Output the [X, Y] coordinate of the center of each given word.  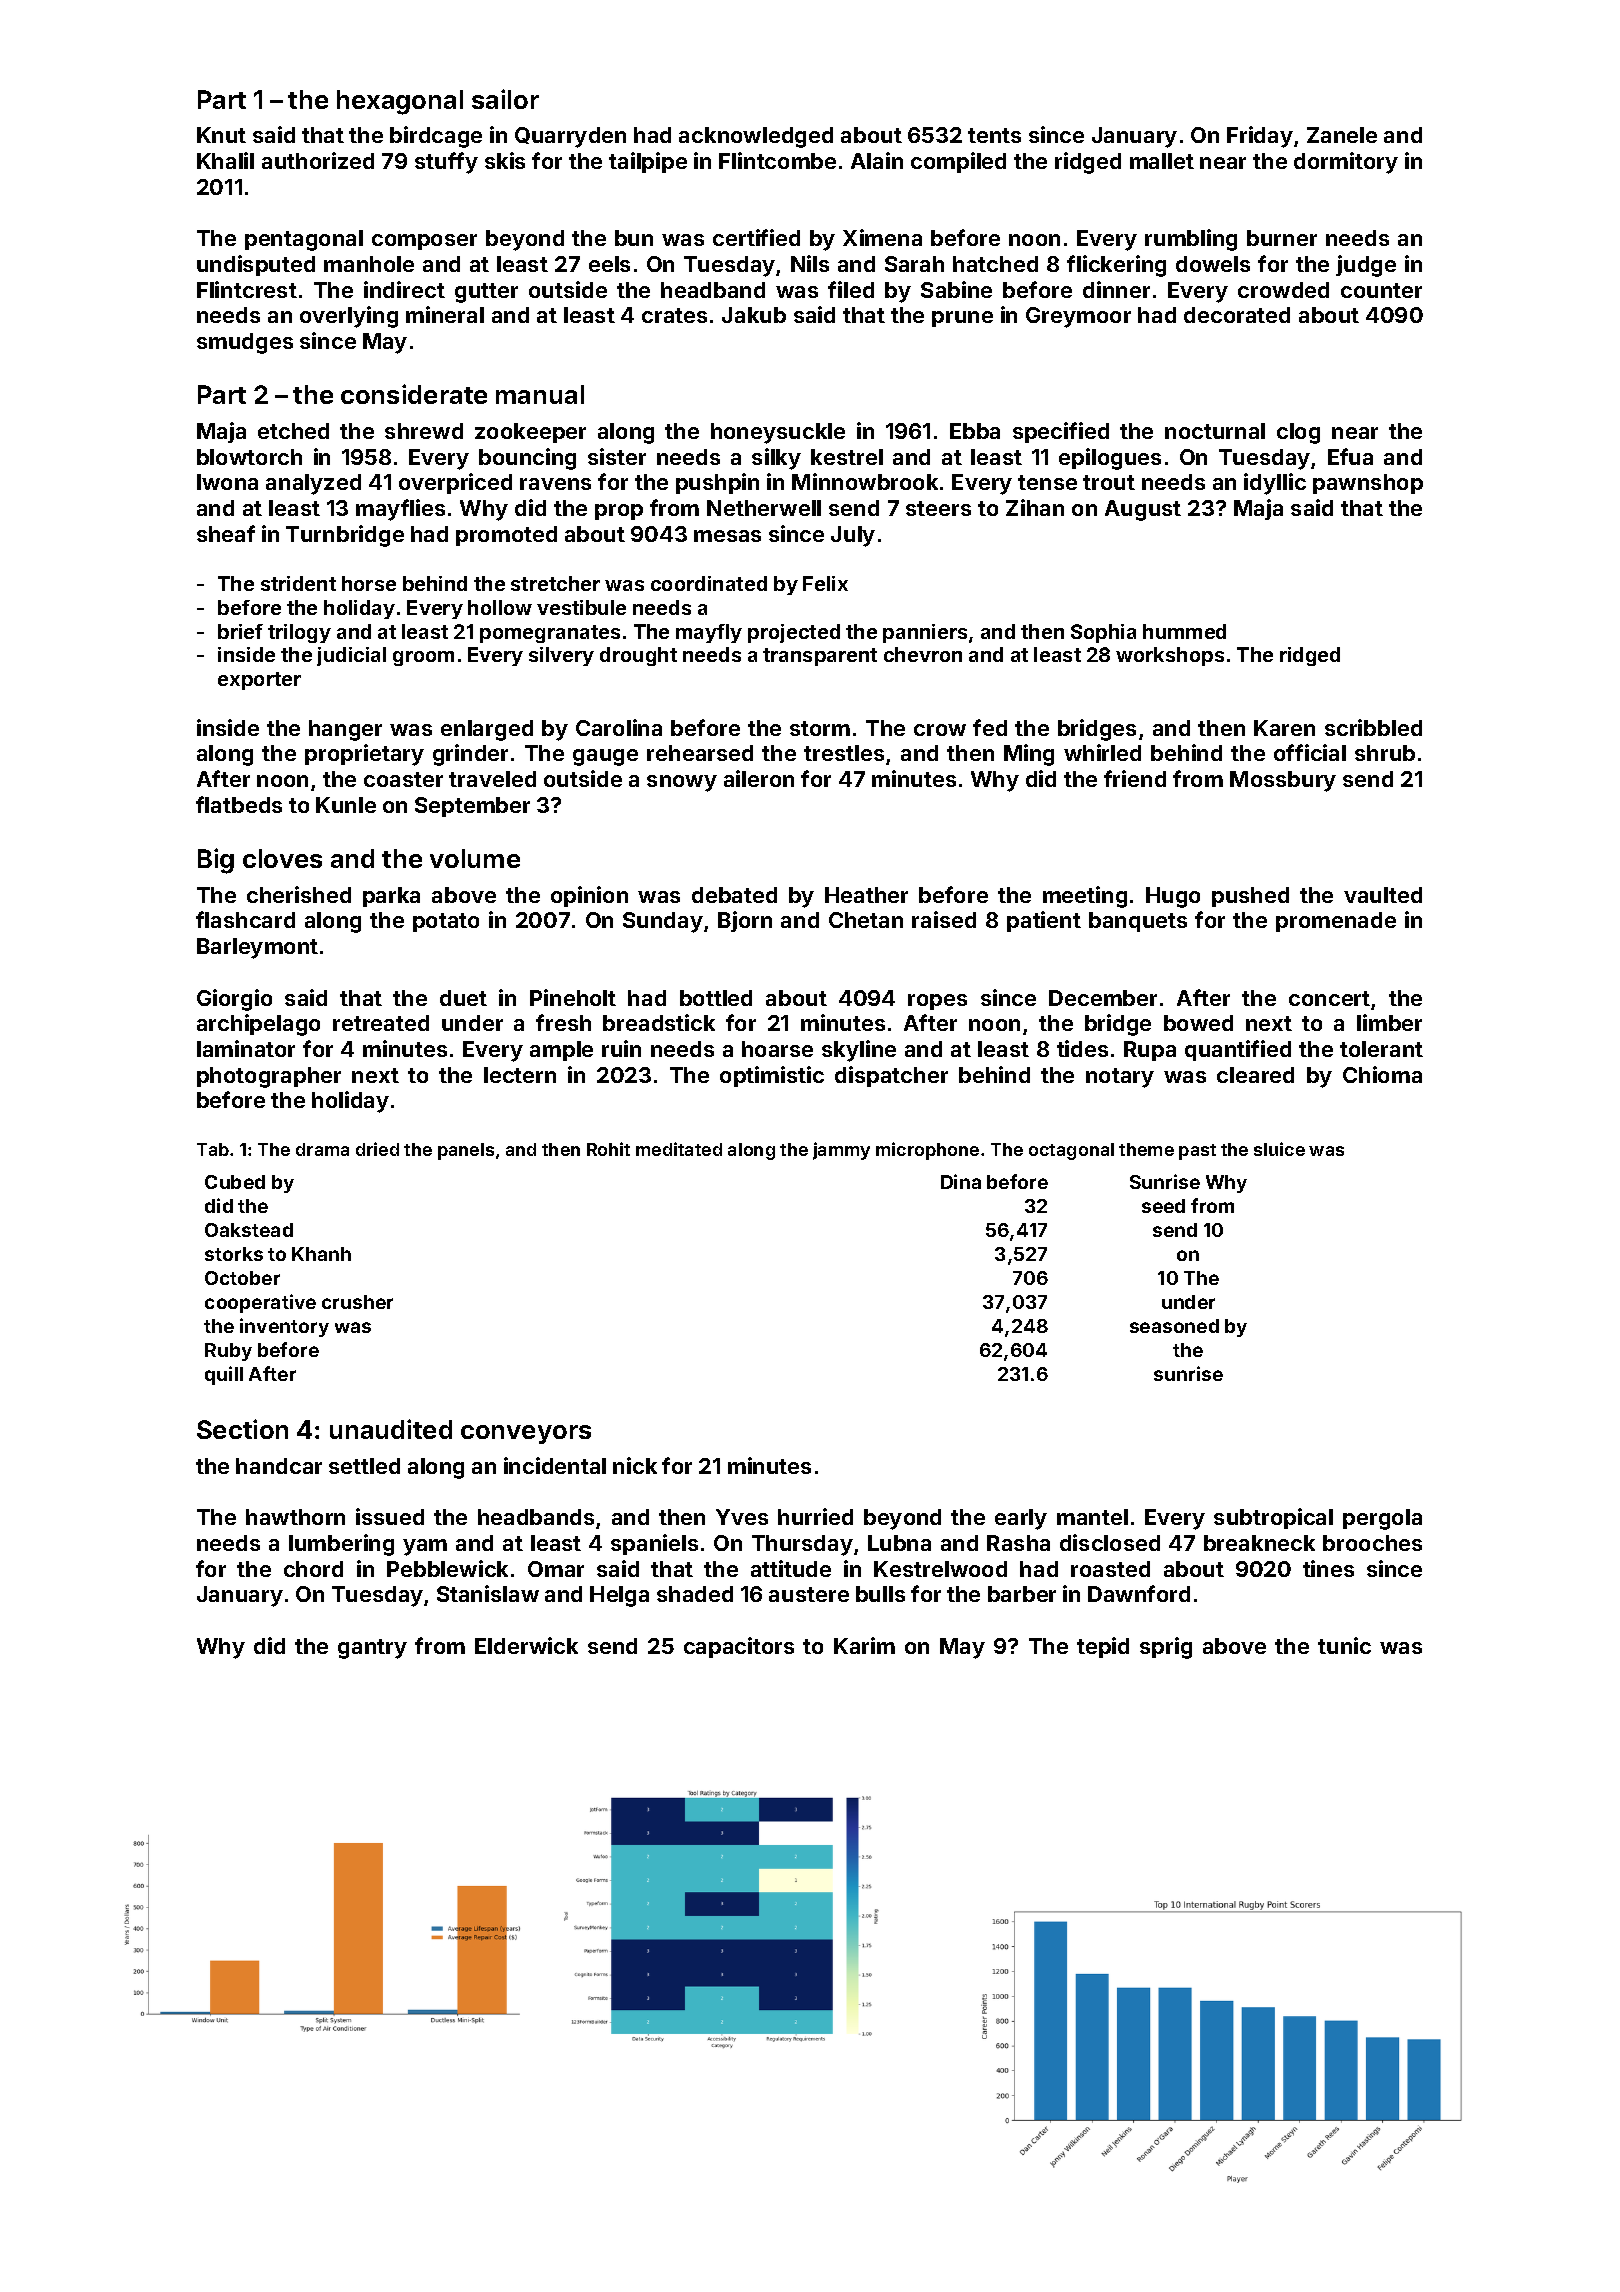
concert [1329, 998]
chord [313, 1569]
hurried [815, 1516]
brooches [1372, 1543]
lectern [520, 1075]
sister [617, 456]
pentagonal [304, 240]
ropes [937, 1002]
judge [1366, 266]
